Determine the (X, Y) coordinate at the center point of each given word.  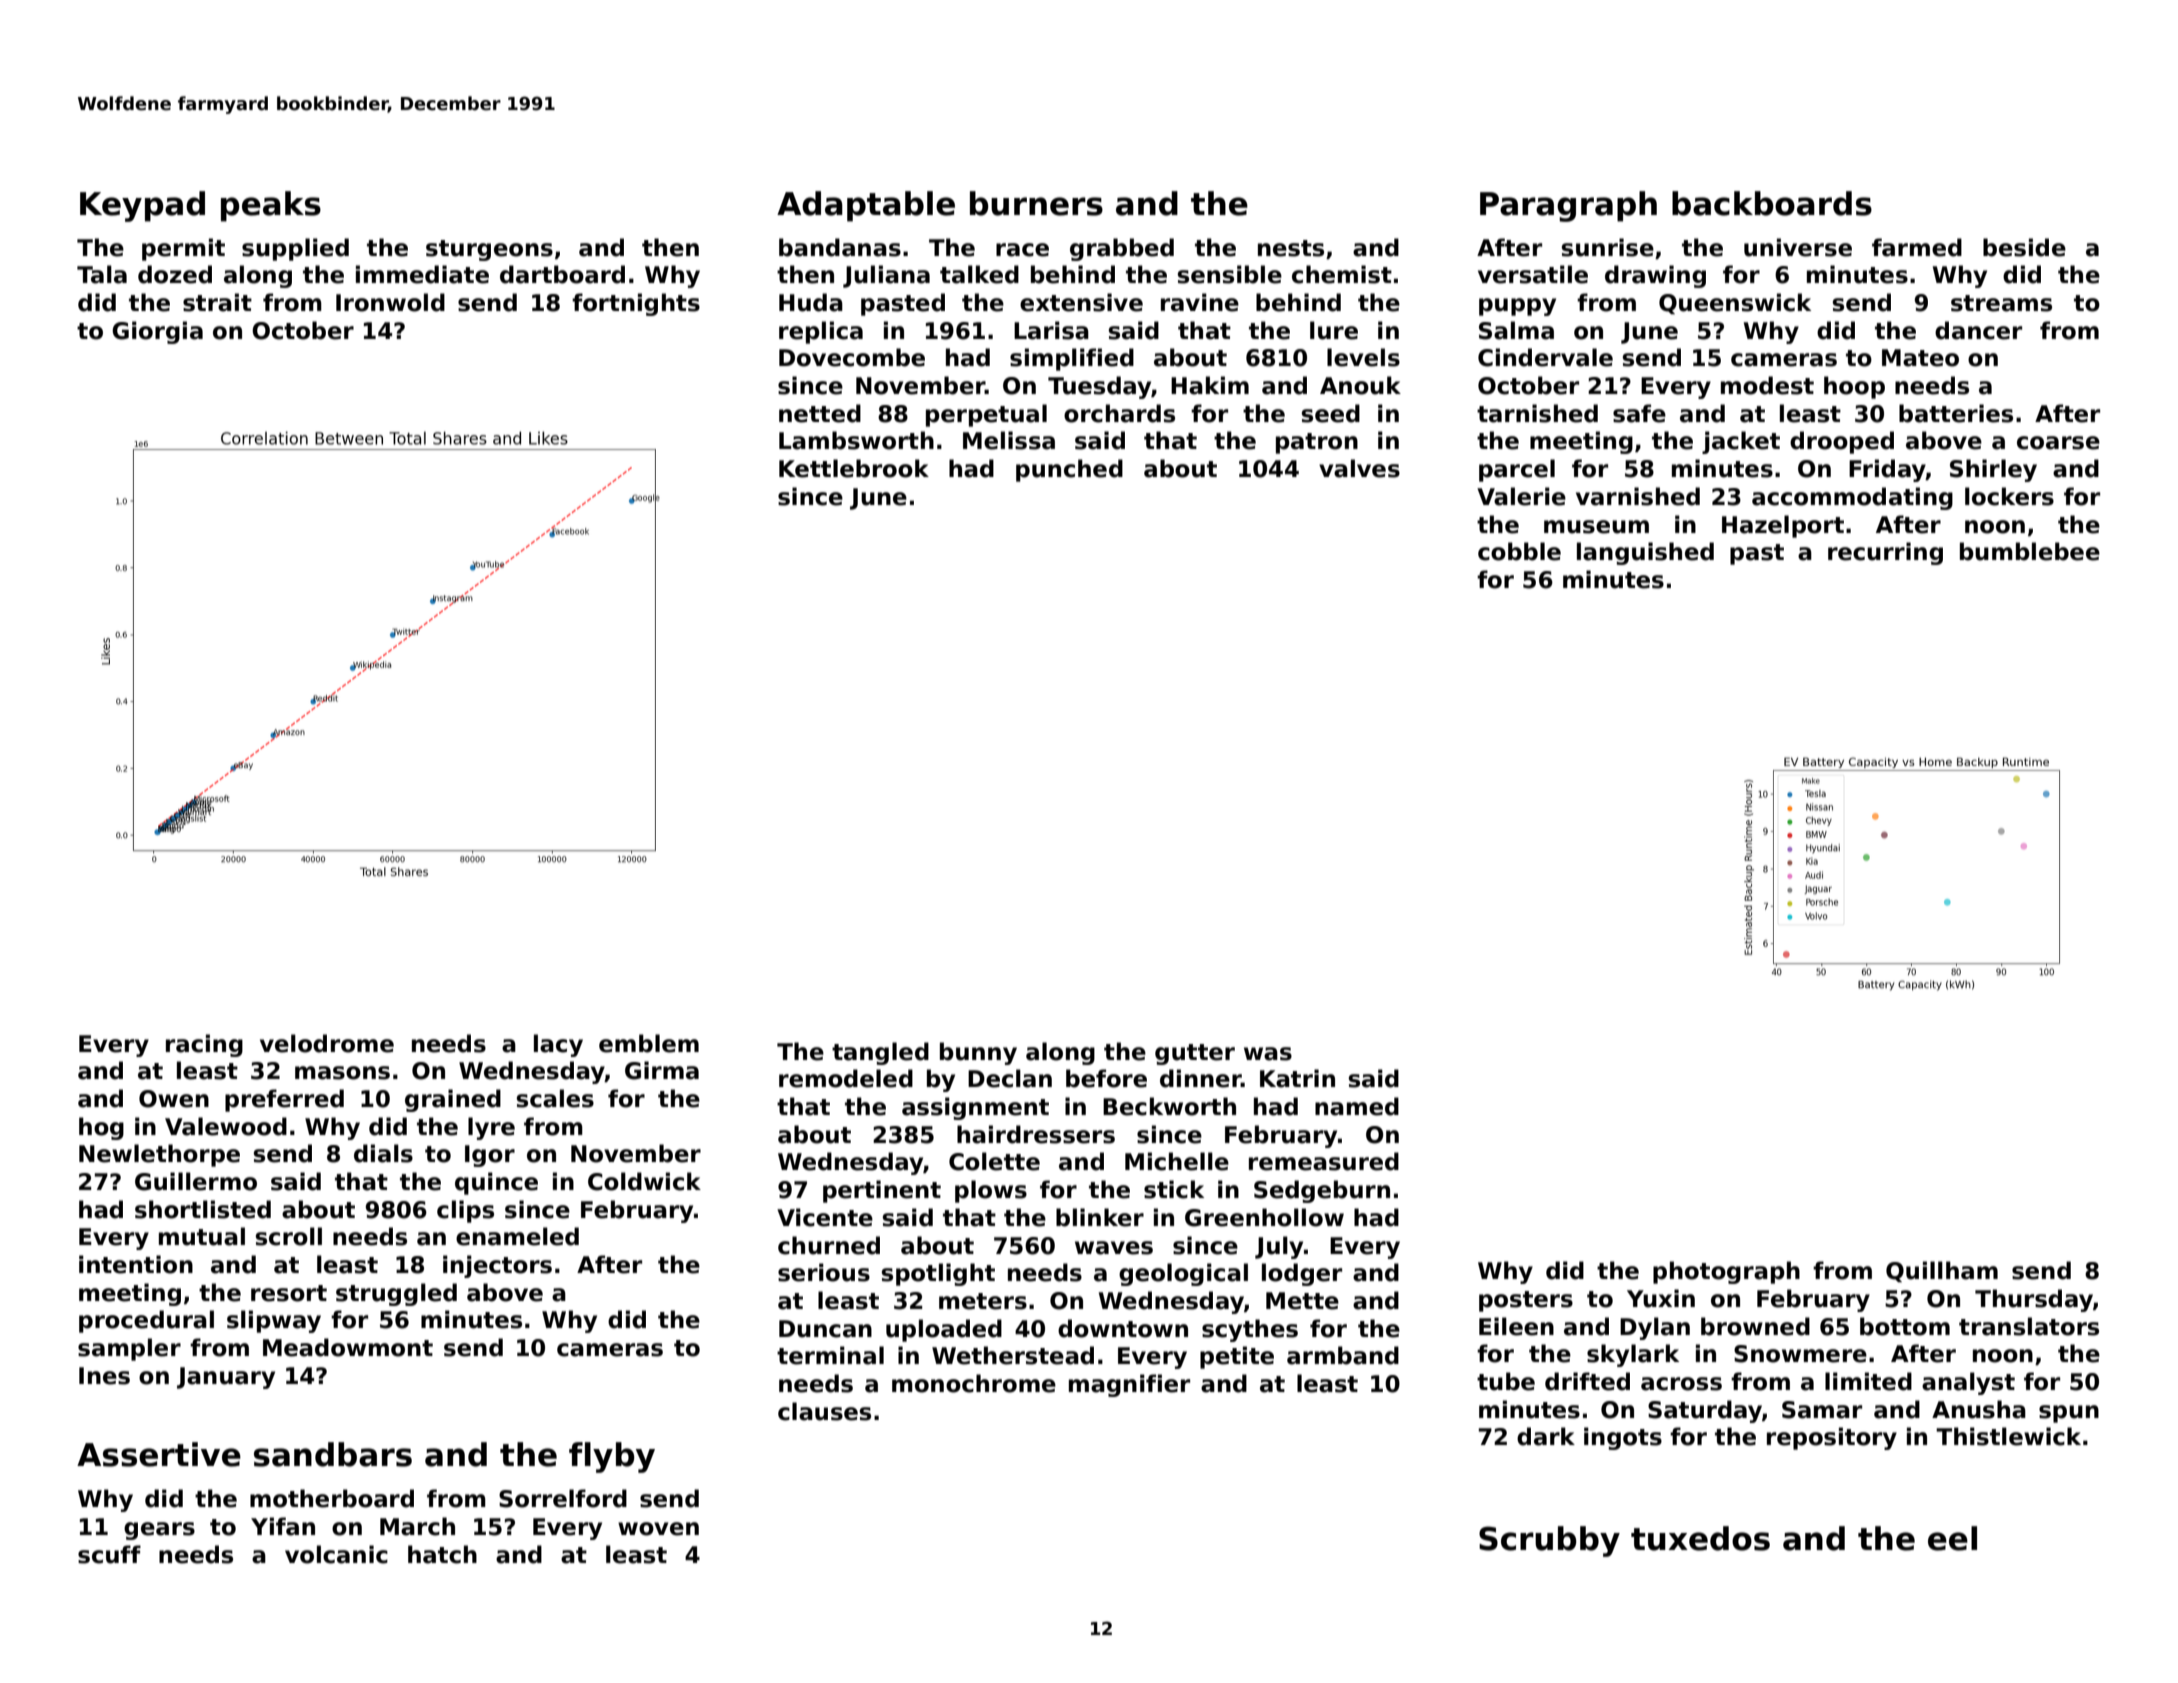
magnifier (1129, 1385)
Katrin (1297, 1078)
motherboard (332, 1498)
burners (1036, 203)
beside (2024, 247)
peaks (271, 206)
